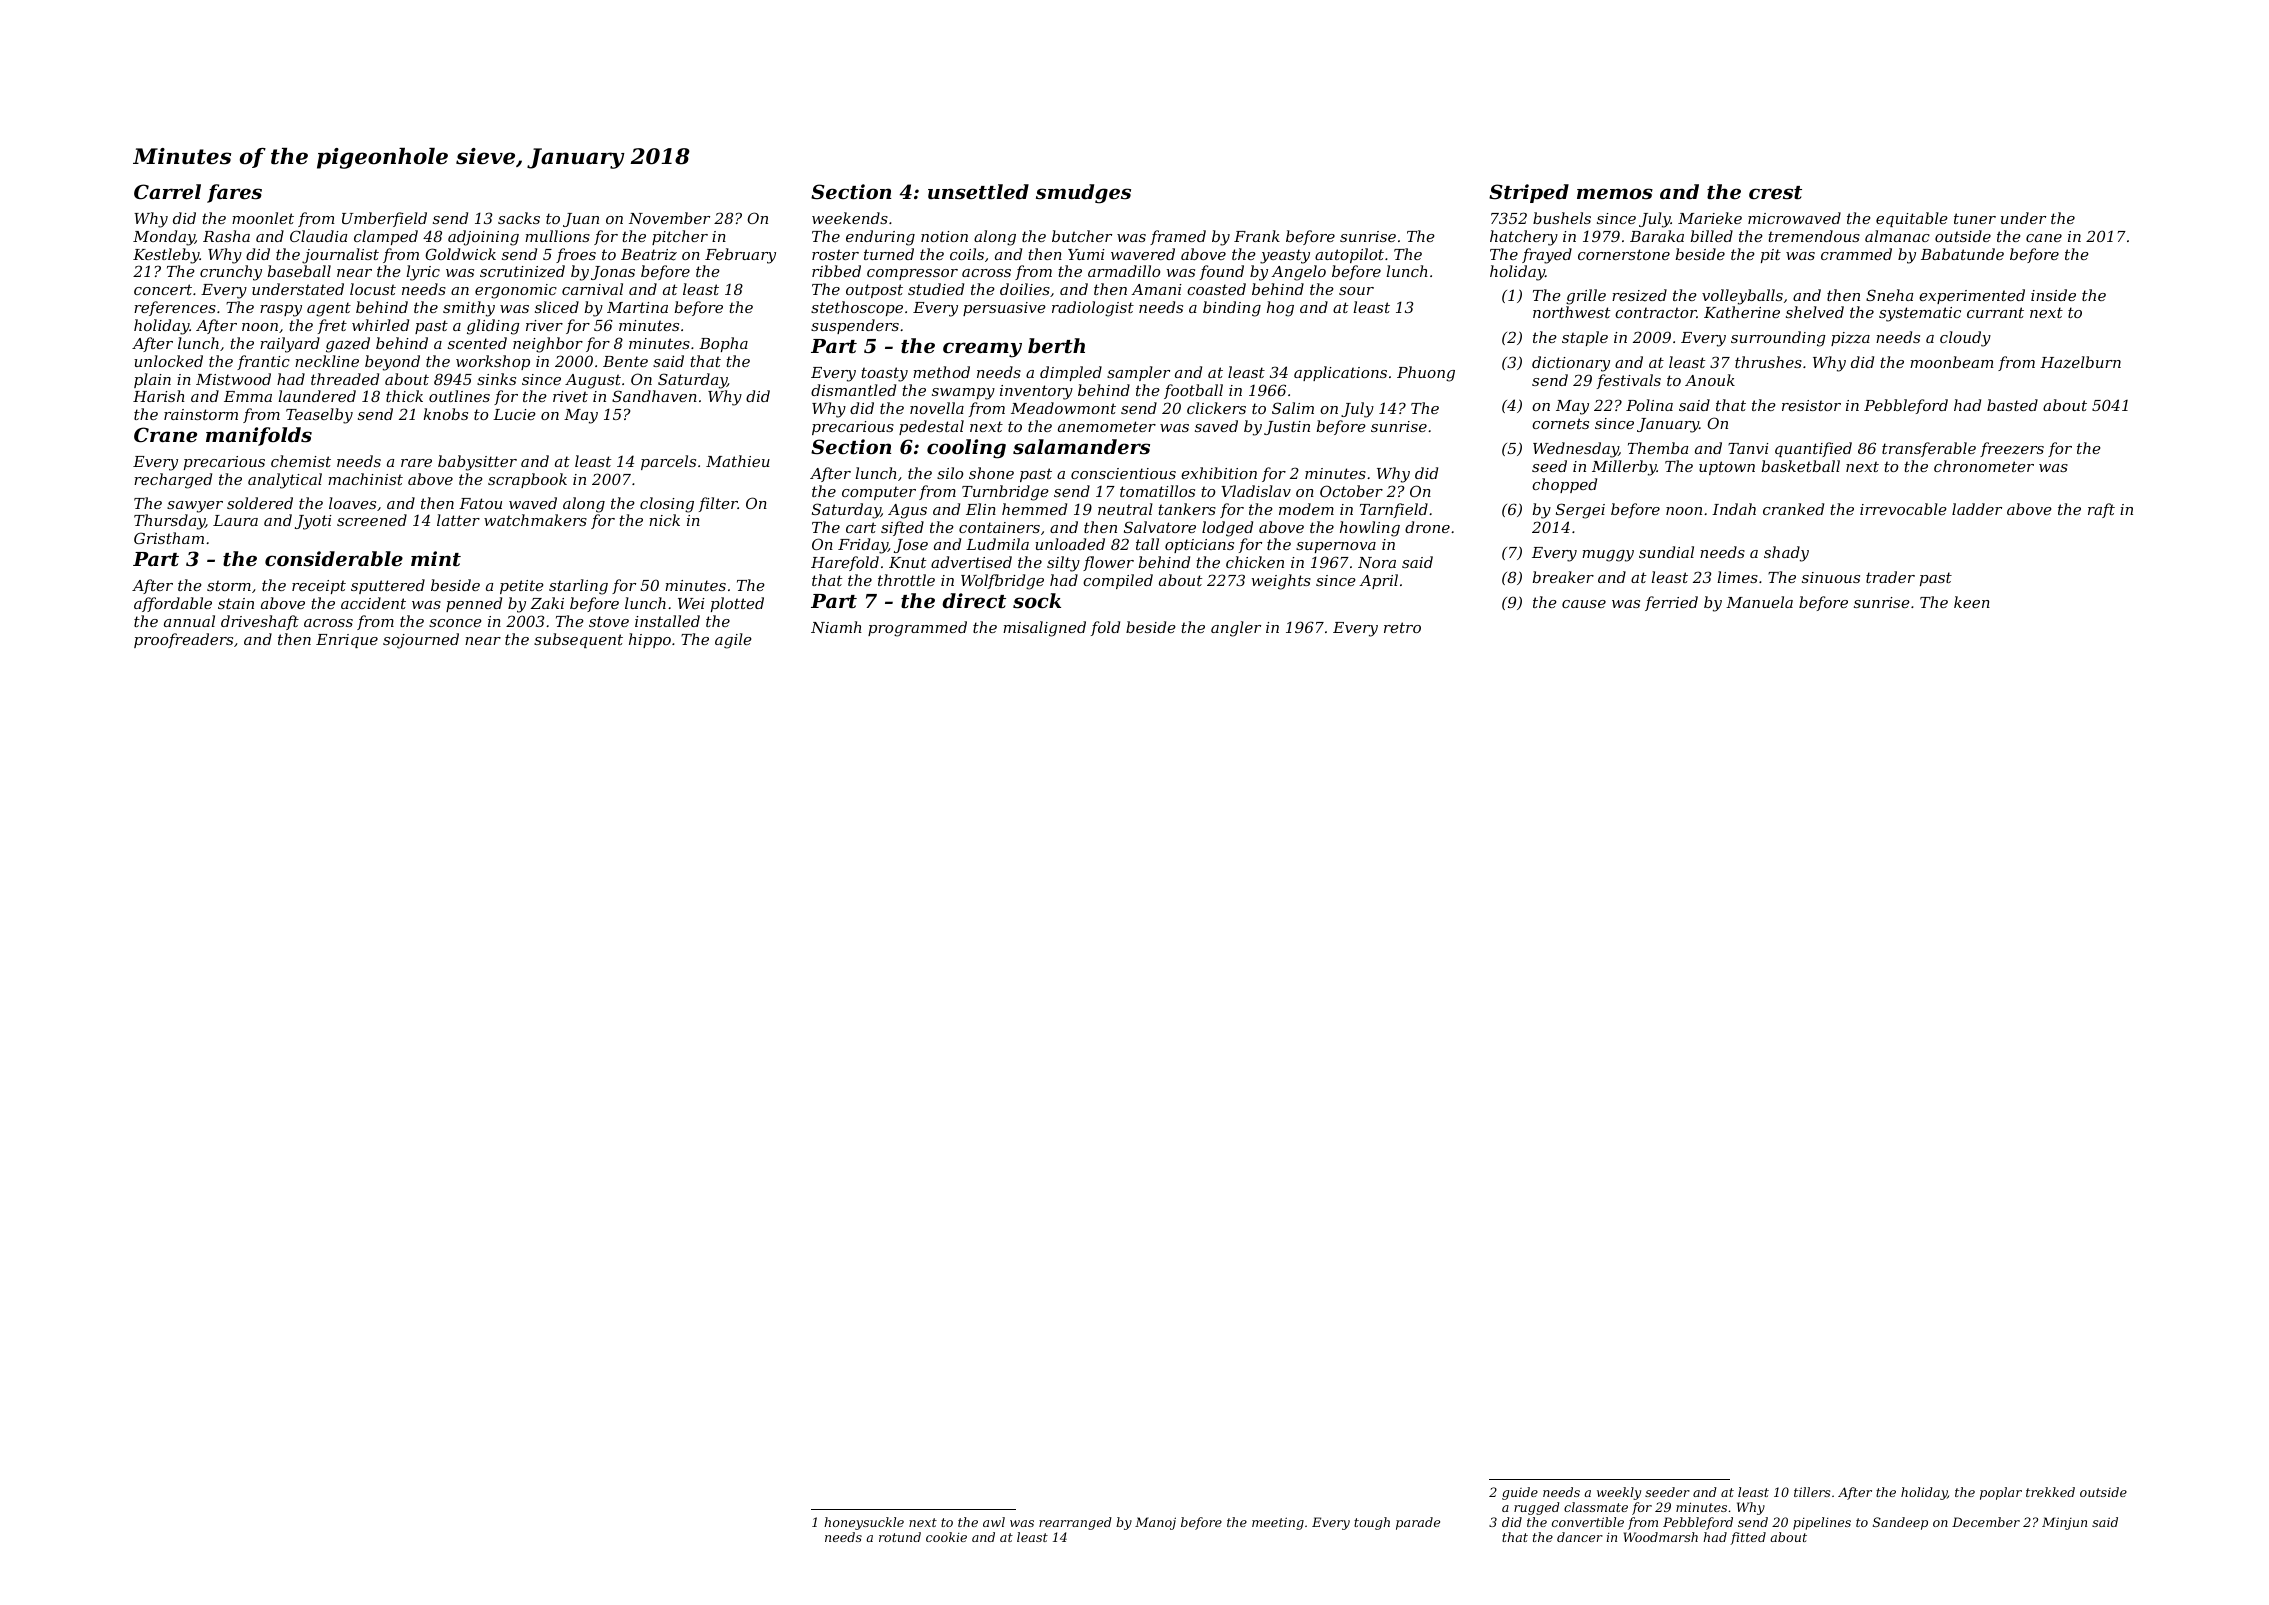 The height and width of the image is (1605, 2269). What do you see at coordinates (1402, 627) in the image?
I see `retro` at bounding box center [1402, 627].
